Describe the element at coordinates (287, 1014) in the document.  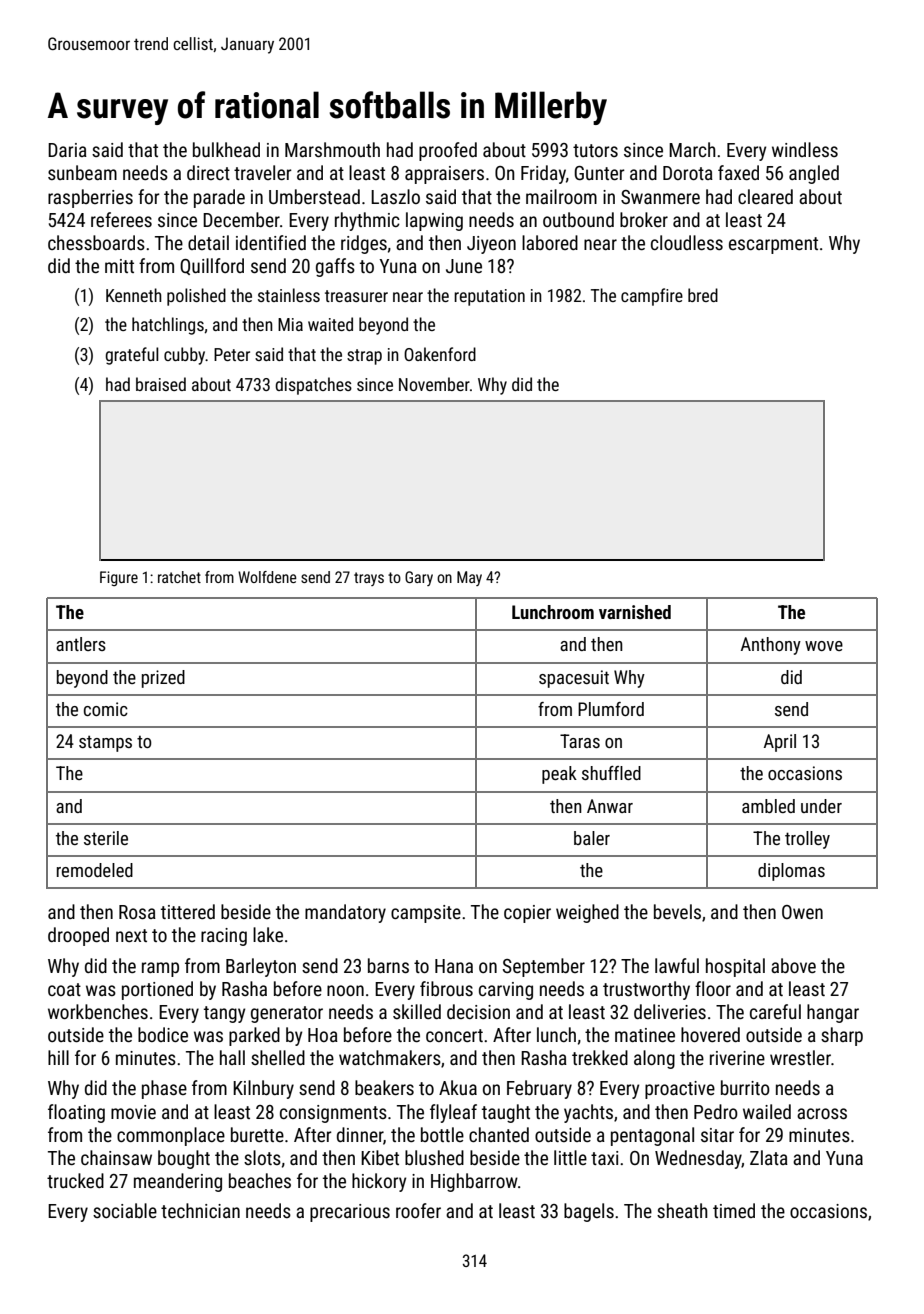
I see `generator` at that location.
